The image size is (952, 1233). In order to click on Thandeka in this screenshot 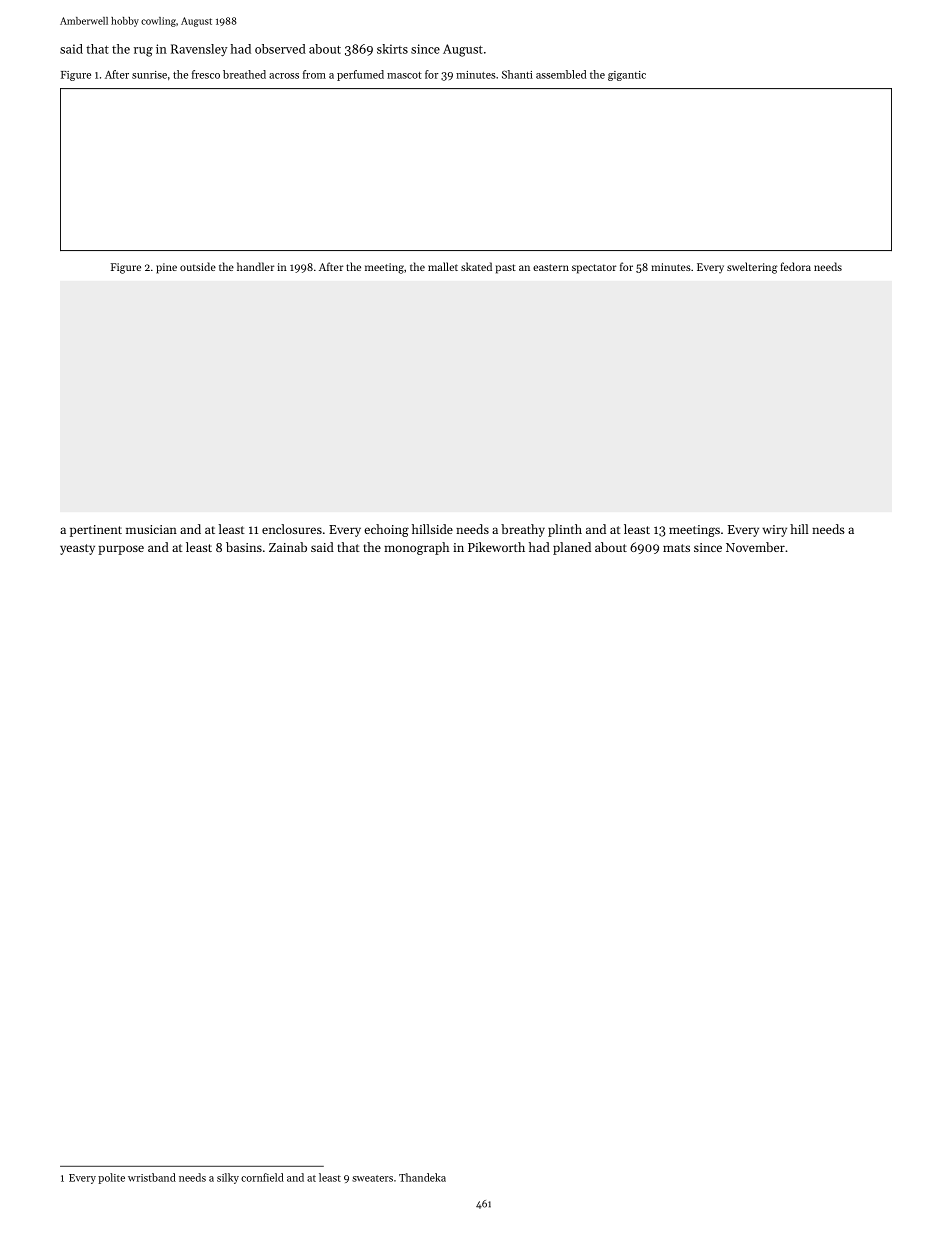, I will do `click(422, 1177)`.
